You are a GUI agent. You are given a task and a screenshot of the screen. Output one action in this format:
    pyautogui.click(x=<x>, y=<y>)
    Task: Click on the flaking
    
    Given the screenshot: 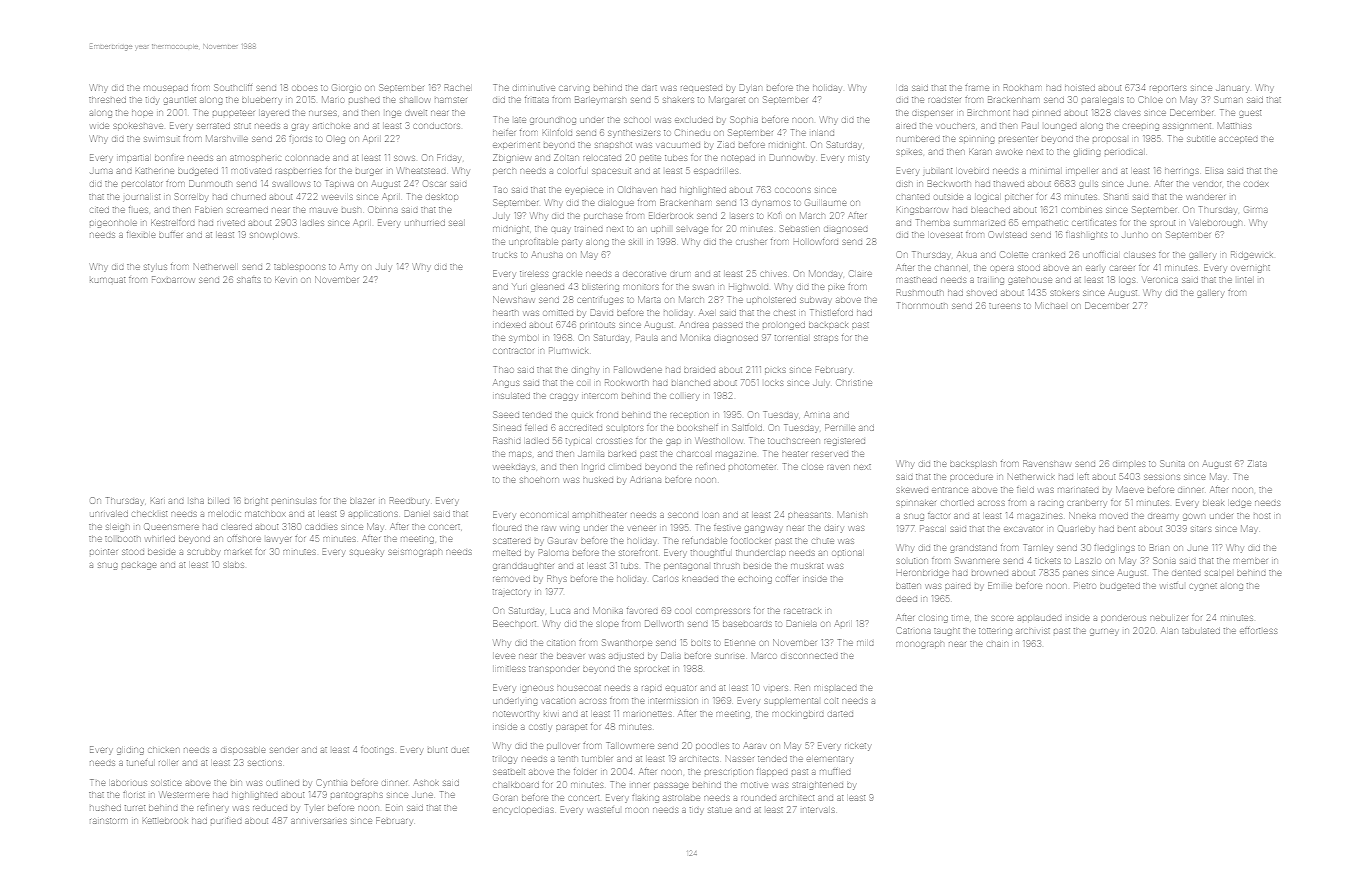 What is the action you would take?
    pyautogui.click(x=645, y=798)
